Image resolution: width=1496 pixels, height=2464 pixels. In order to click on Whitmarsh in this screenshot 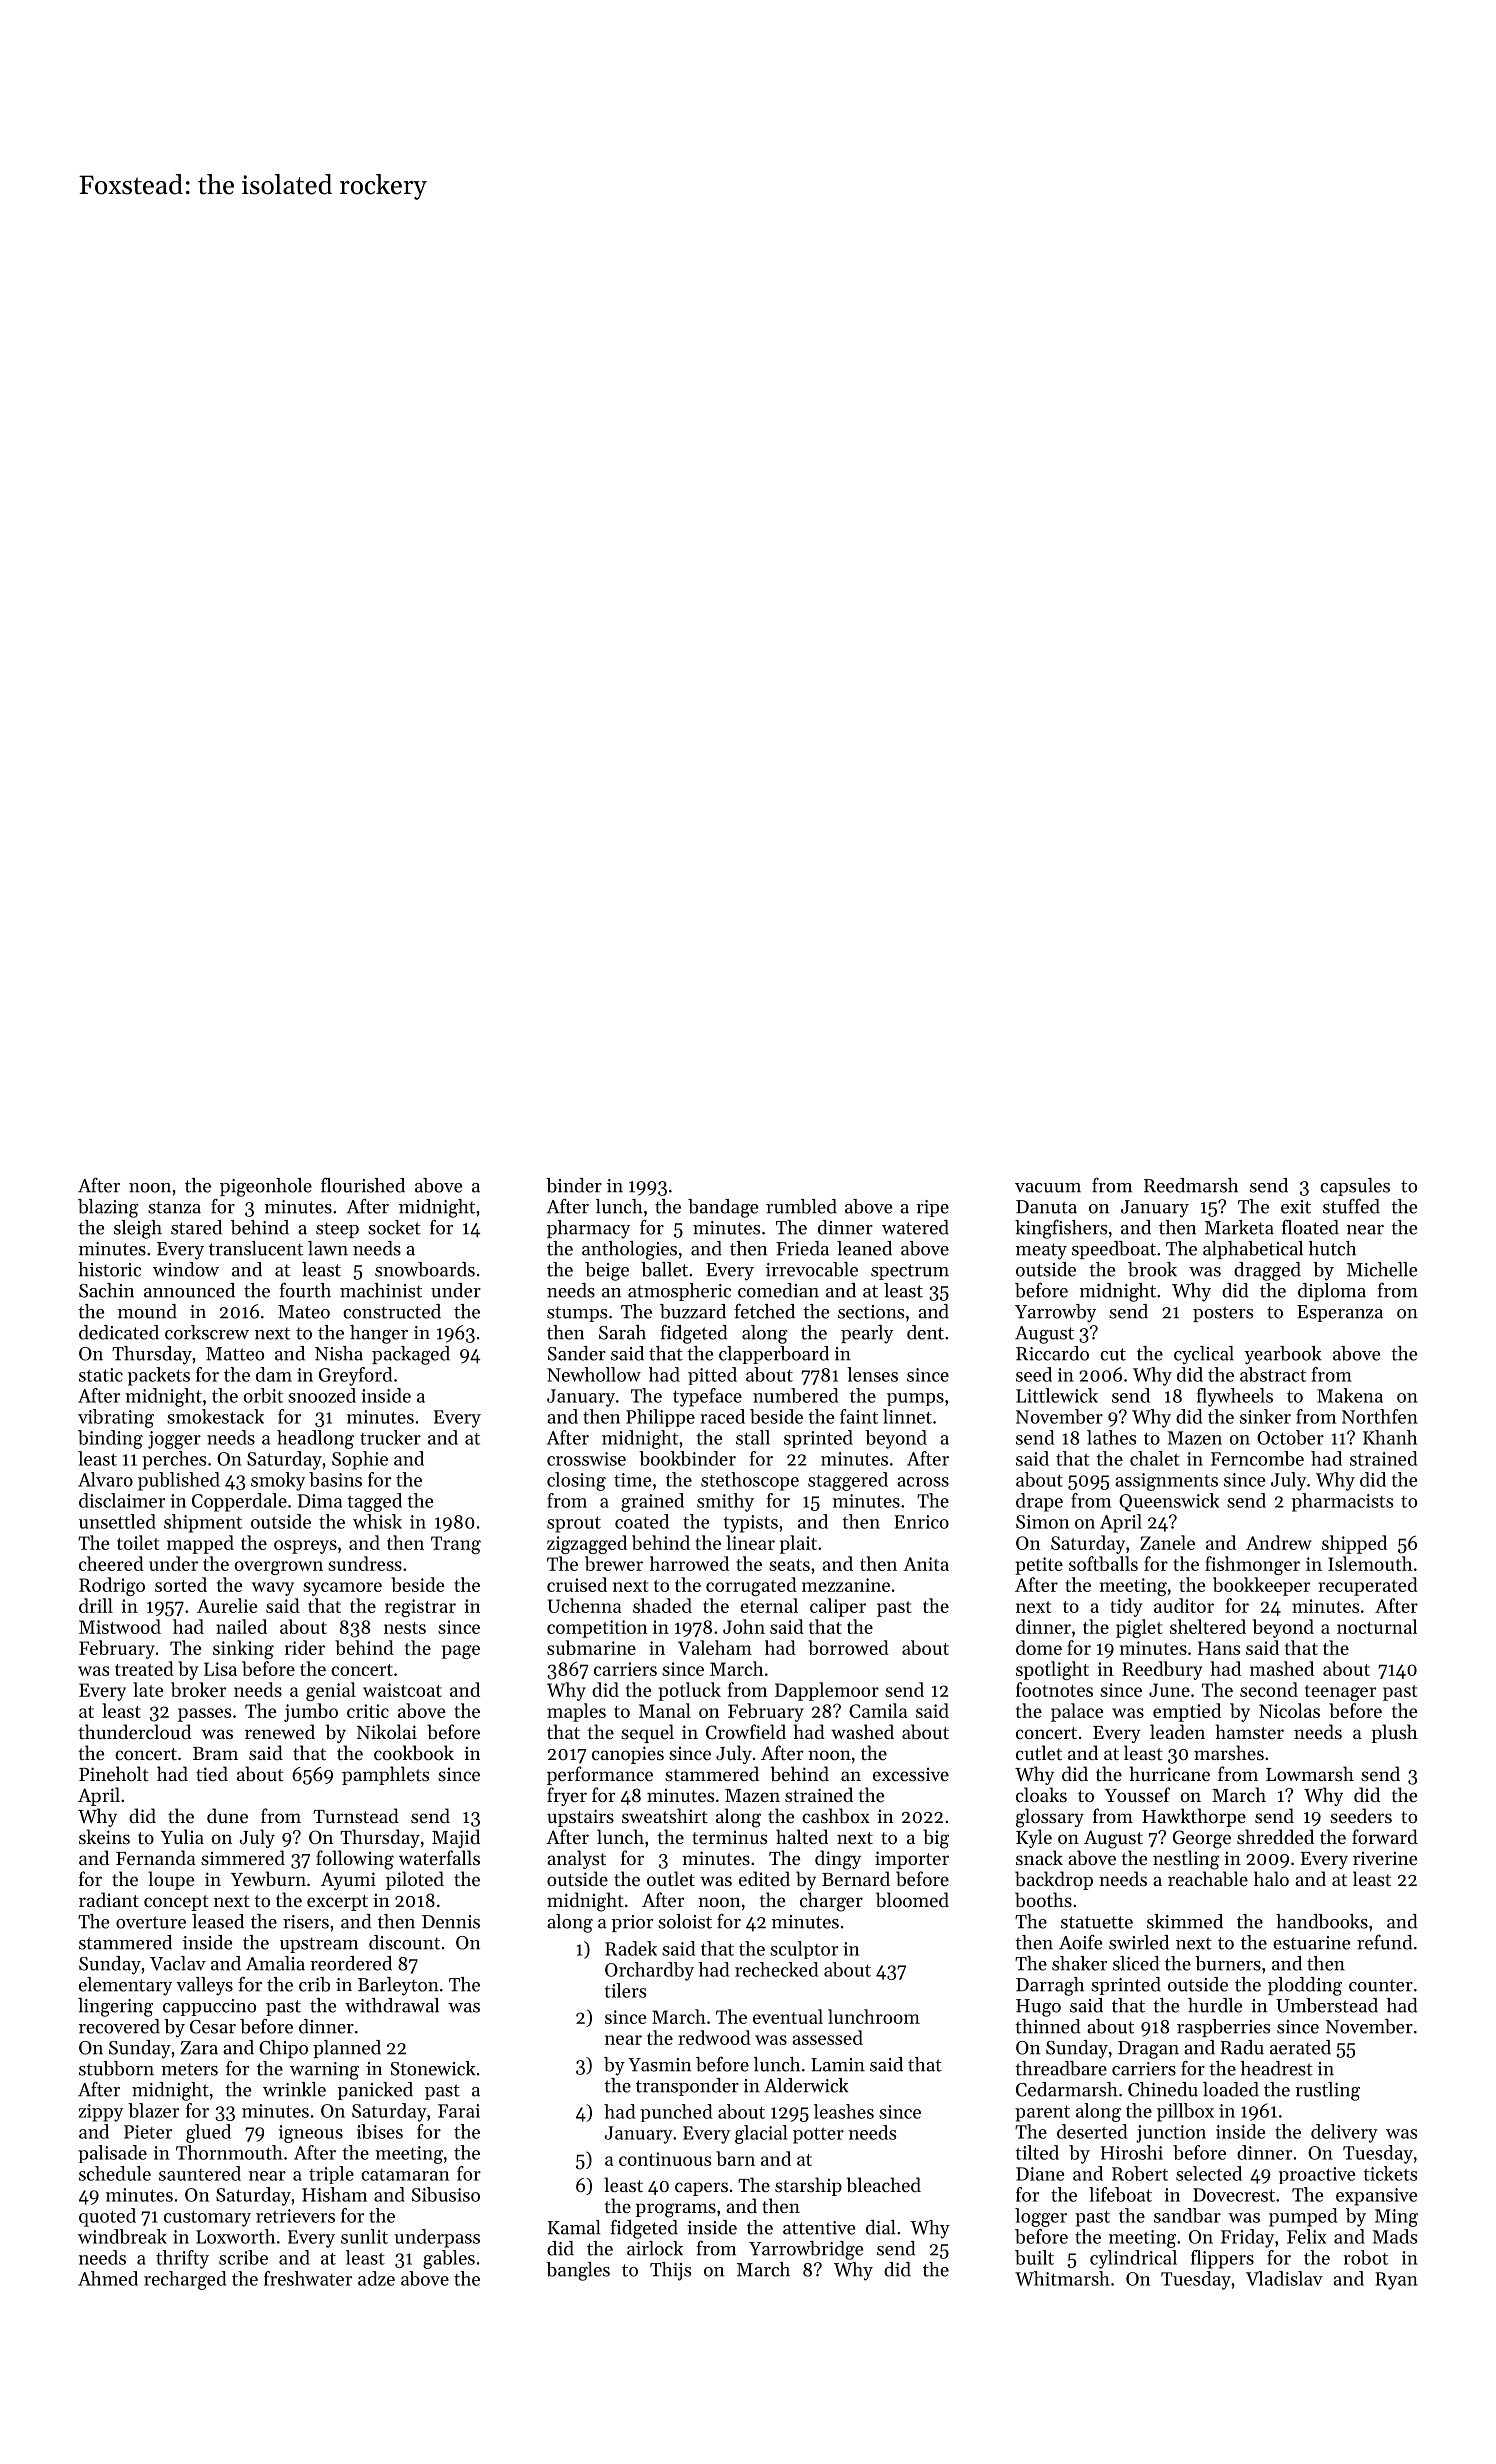, I will do `click(1062, 2278)`.
